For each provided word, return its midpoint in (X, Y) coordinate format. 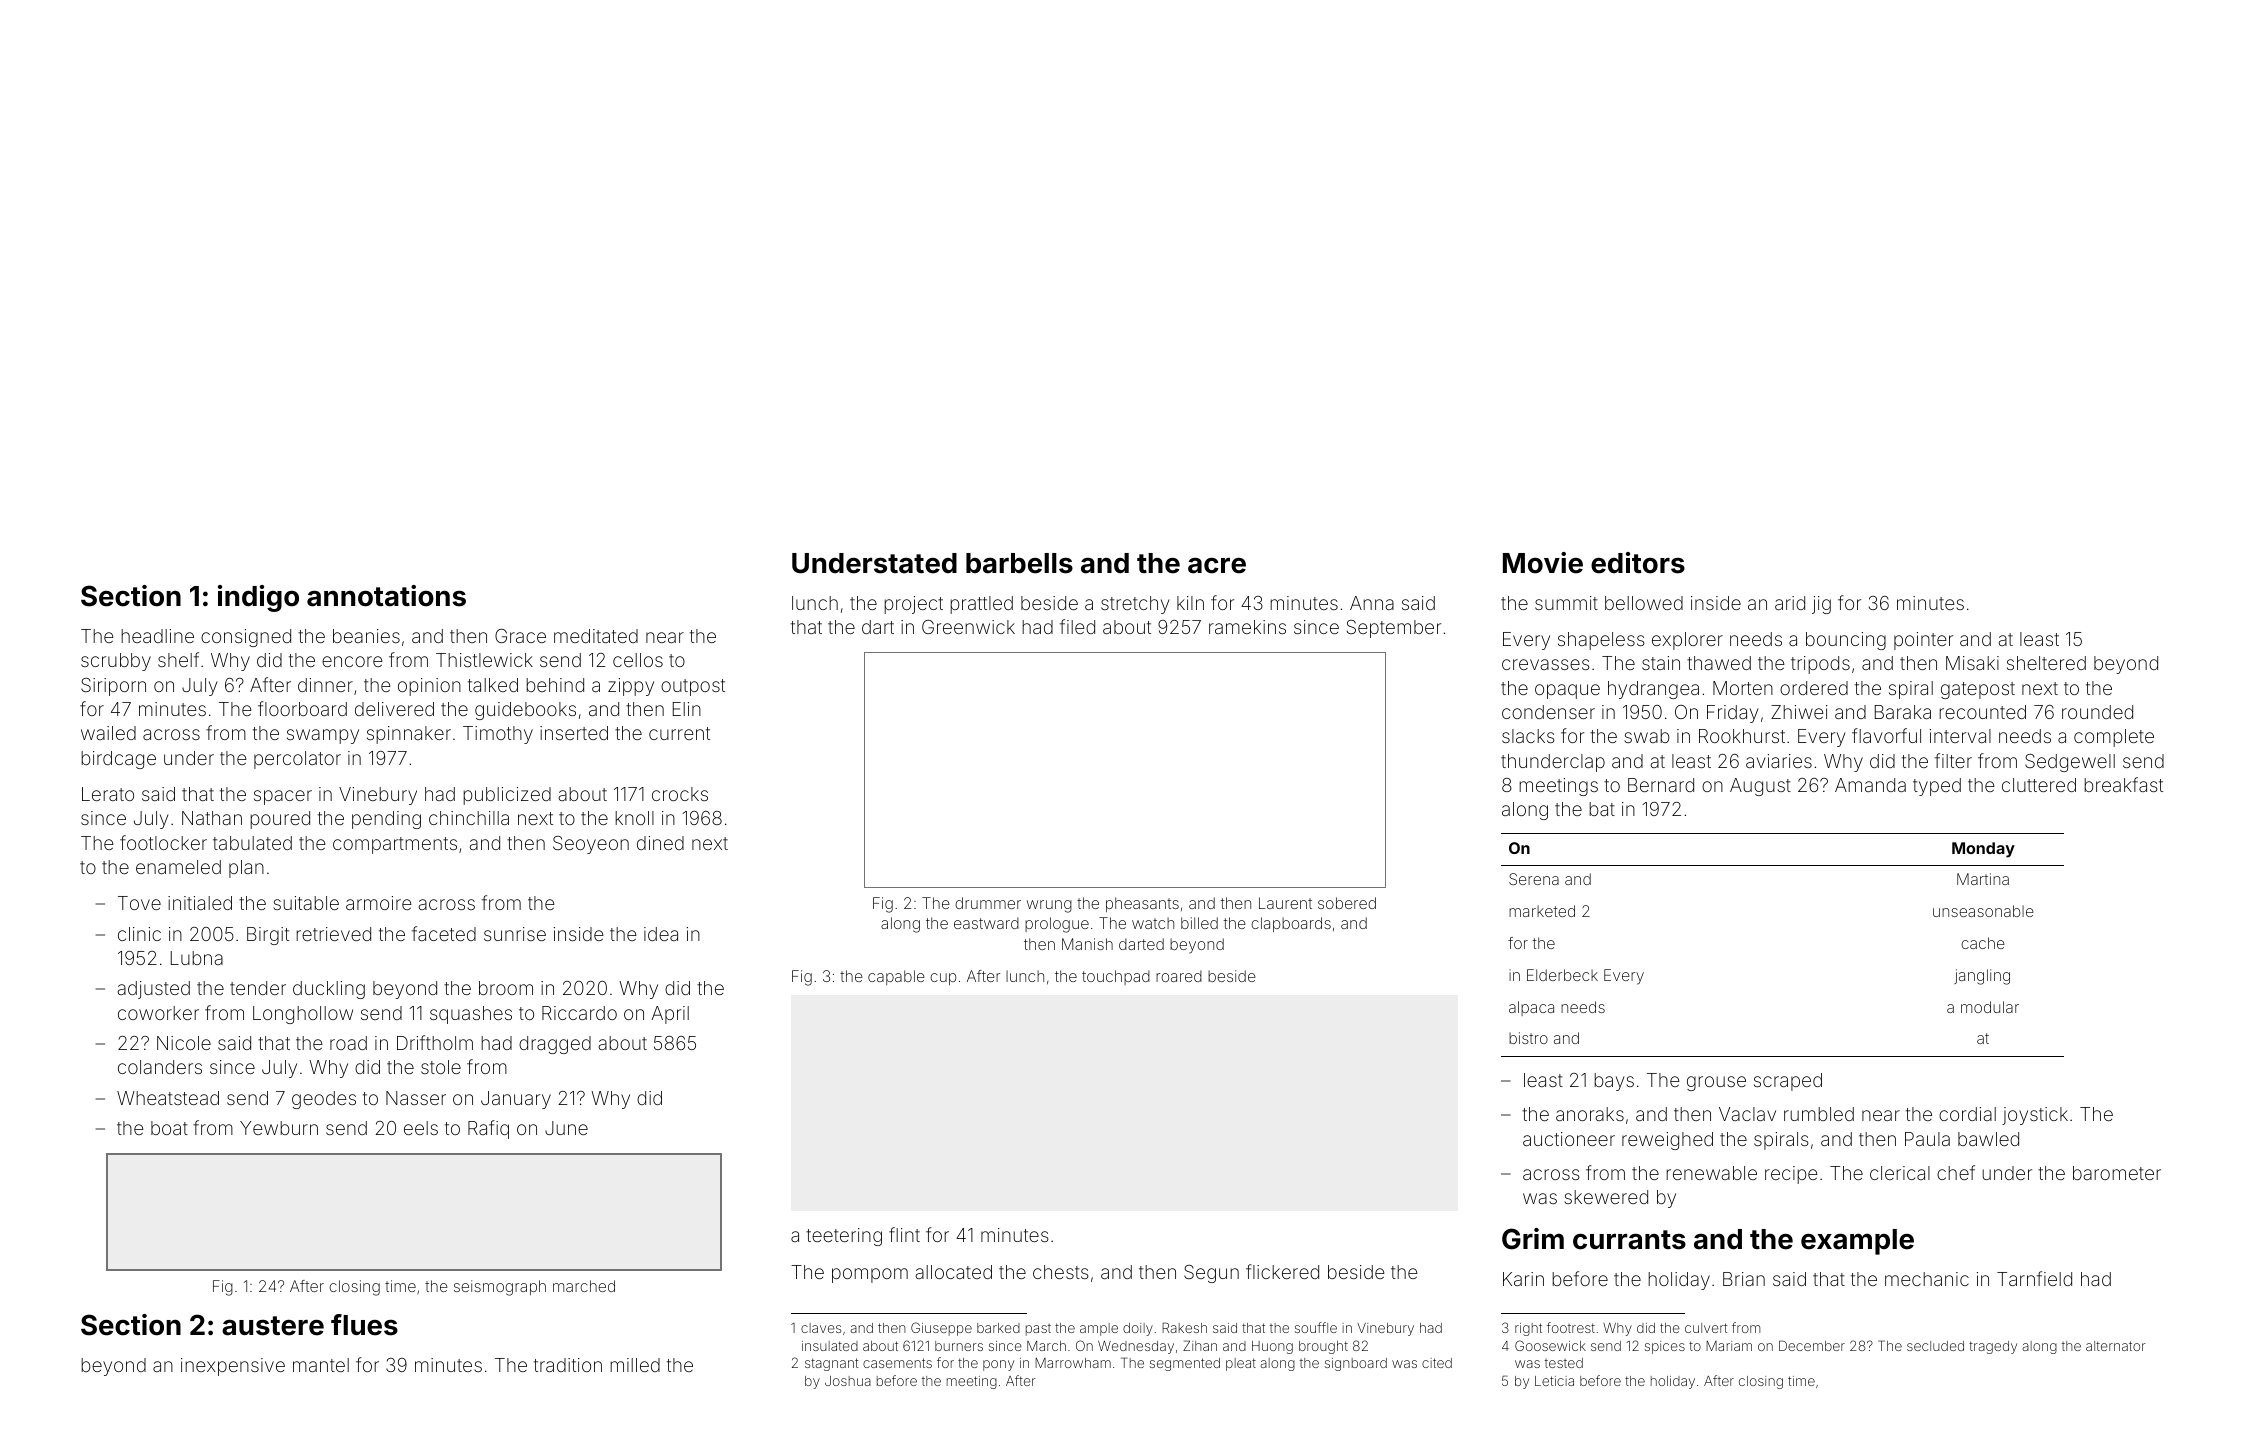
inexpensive (233, 1367)
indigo (258, 598)
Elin (687, 709)
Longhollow (303, 1015)
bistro (1528, 1038)
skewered (1606, 1197)
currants (1629, 1240)
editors (1638, 563)
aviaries (1779, 761)
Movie (1543, 563)
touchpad (1116, 977)
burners (959, 1346)
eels (421, 1128)
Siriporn (113, 687)
